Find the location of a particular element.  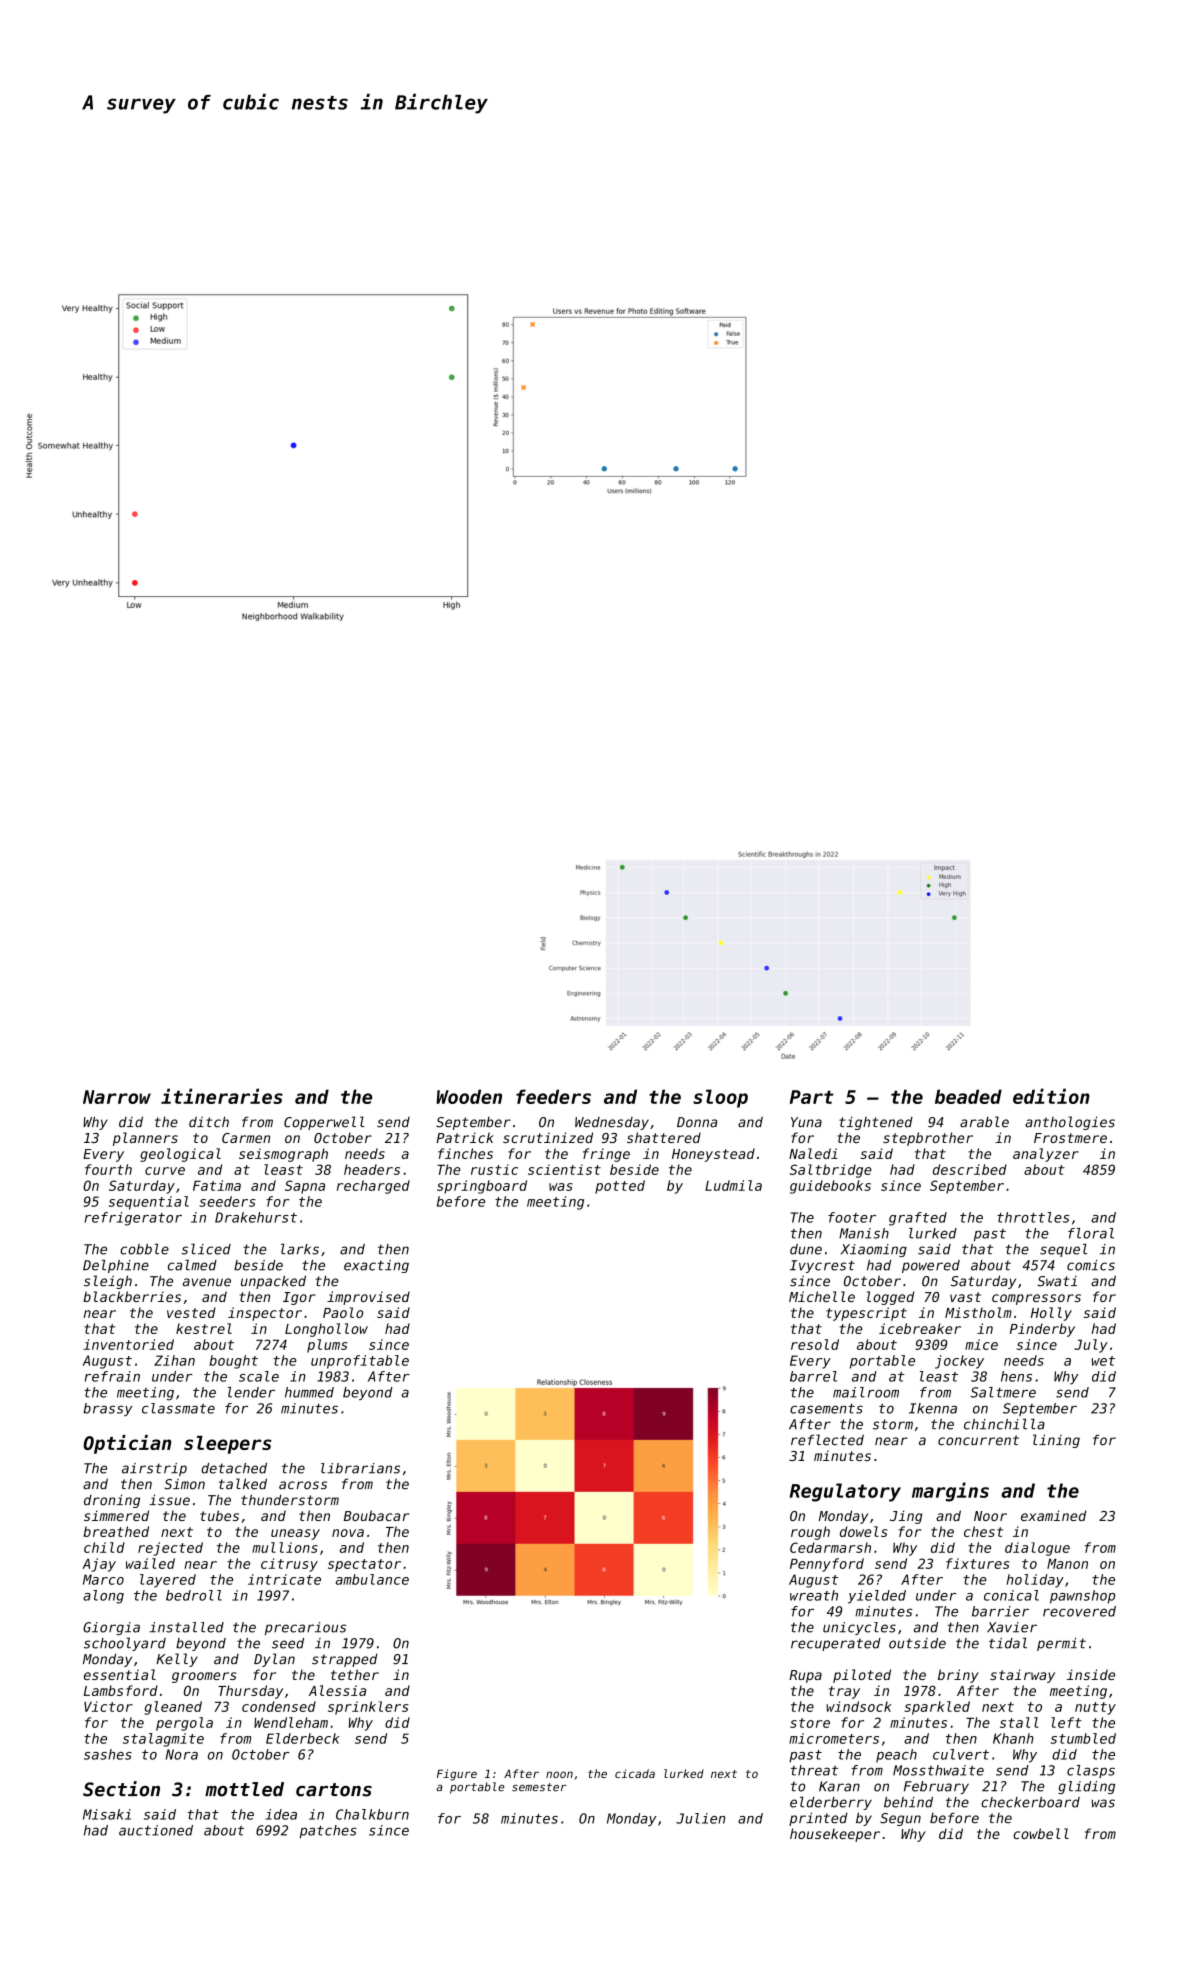

patches is located at coordinates (328, 1831).
